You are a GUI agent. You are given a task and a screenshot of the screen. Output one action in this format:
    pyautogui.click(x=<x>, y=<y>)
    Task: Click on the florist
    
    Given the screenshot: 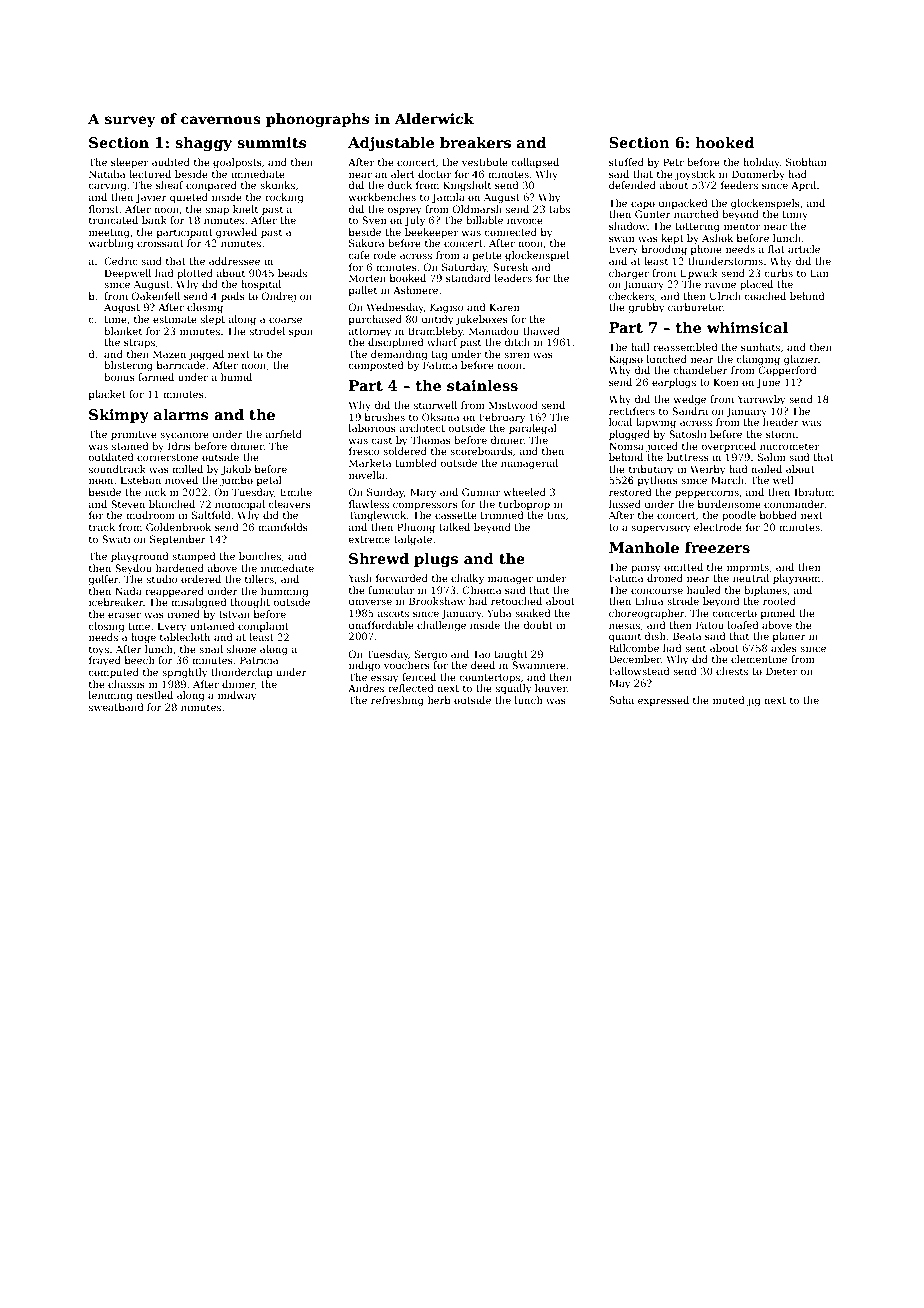 What is the action you would take?
    pyautogui.click(x=104, y=209)
